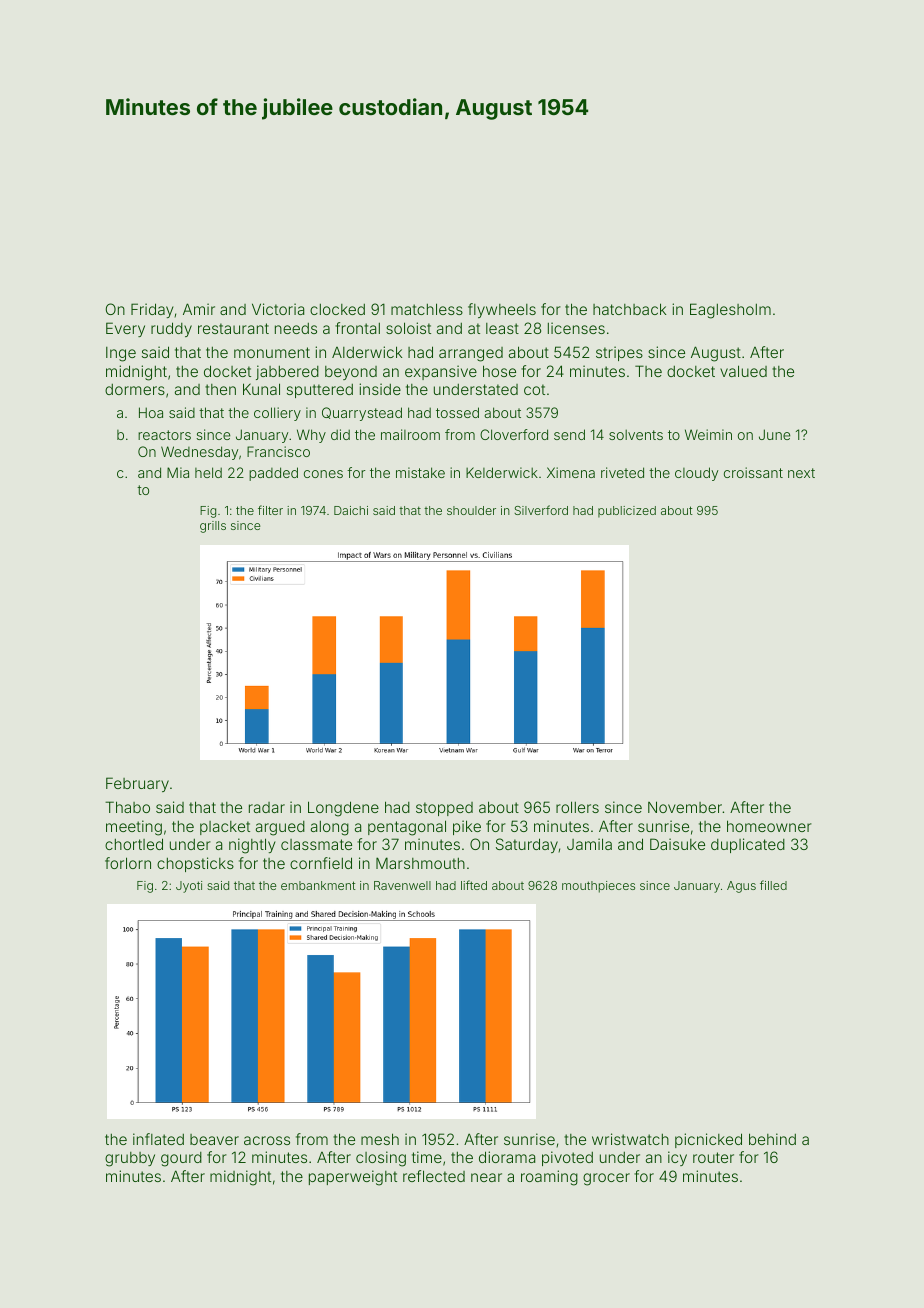  What do you see at coordinates (380, 1139) in the document?
I see `mesh` at bounding box center [380, 1139].
